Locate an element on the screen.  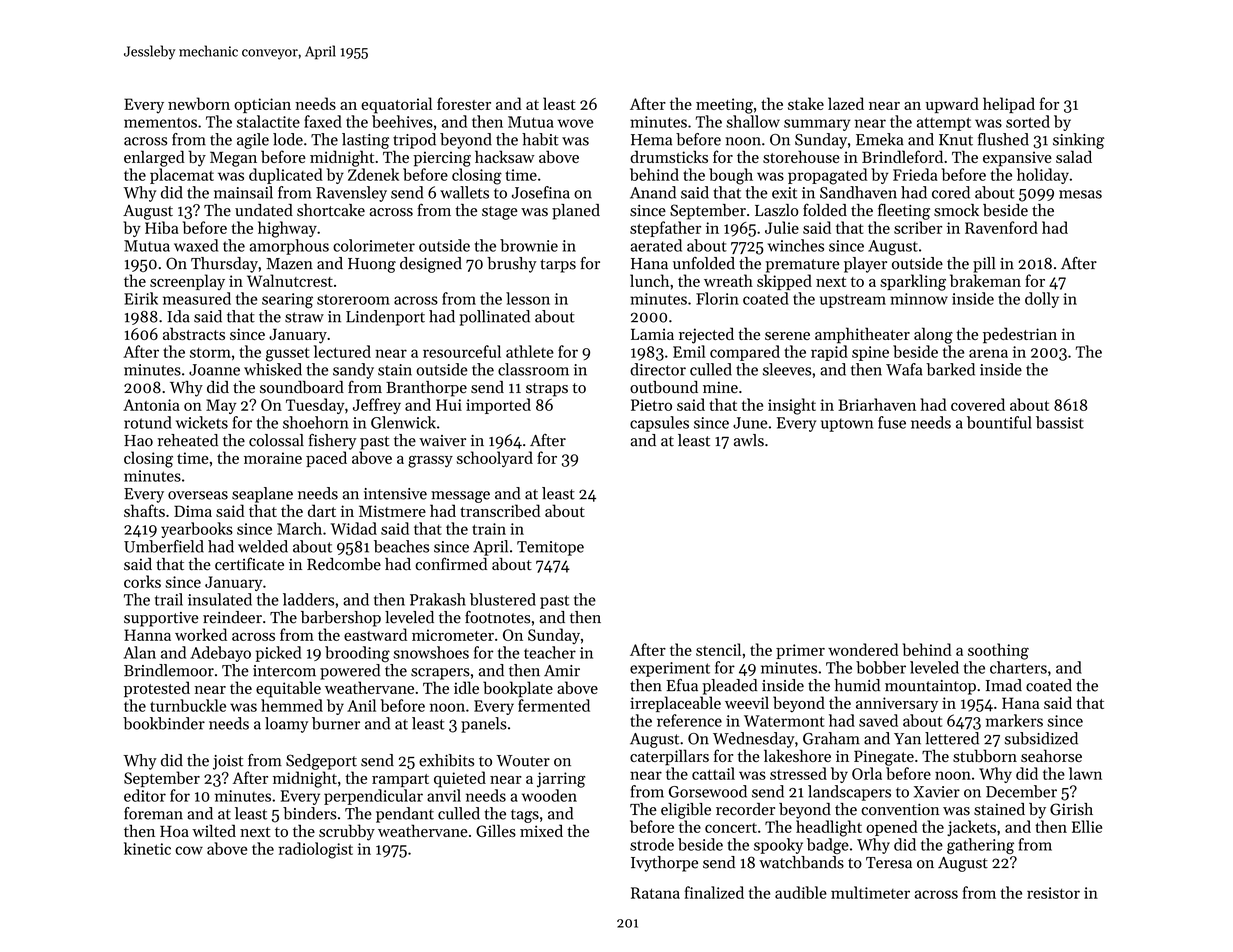
wondered is located at coordinates (863, 649).
